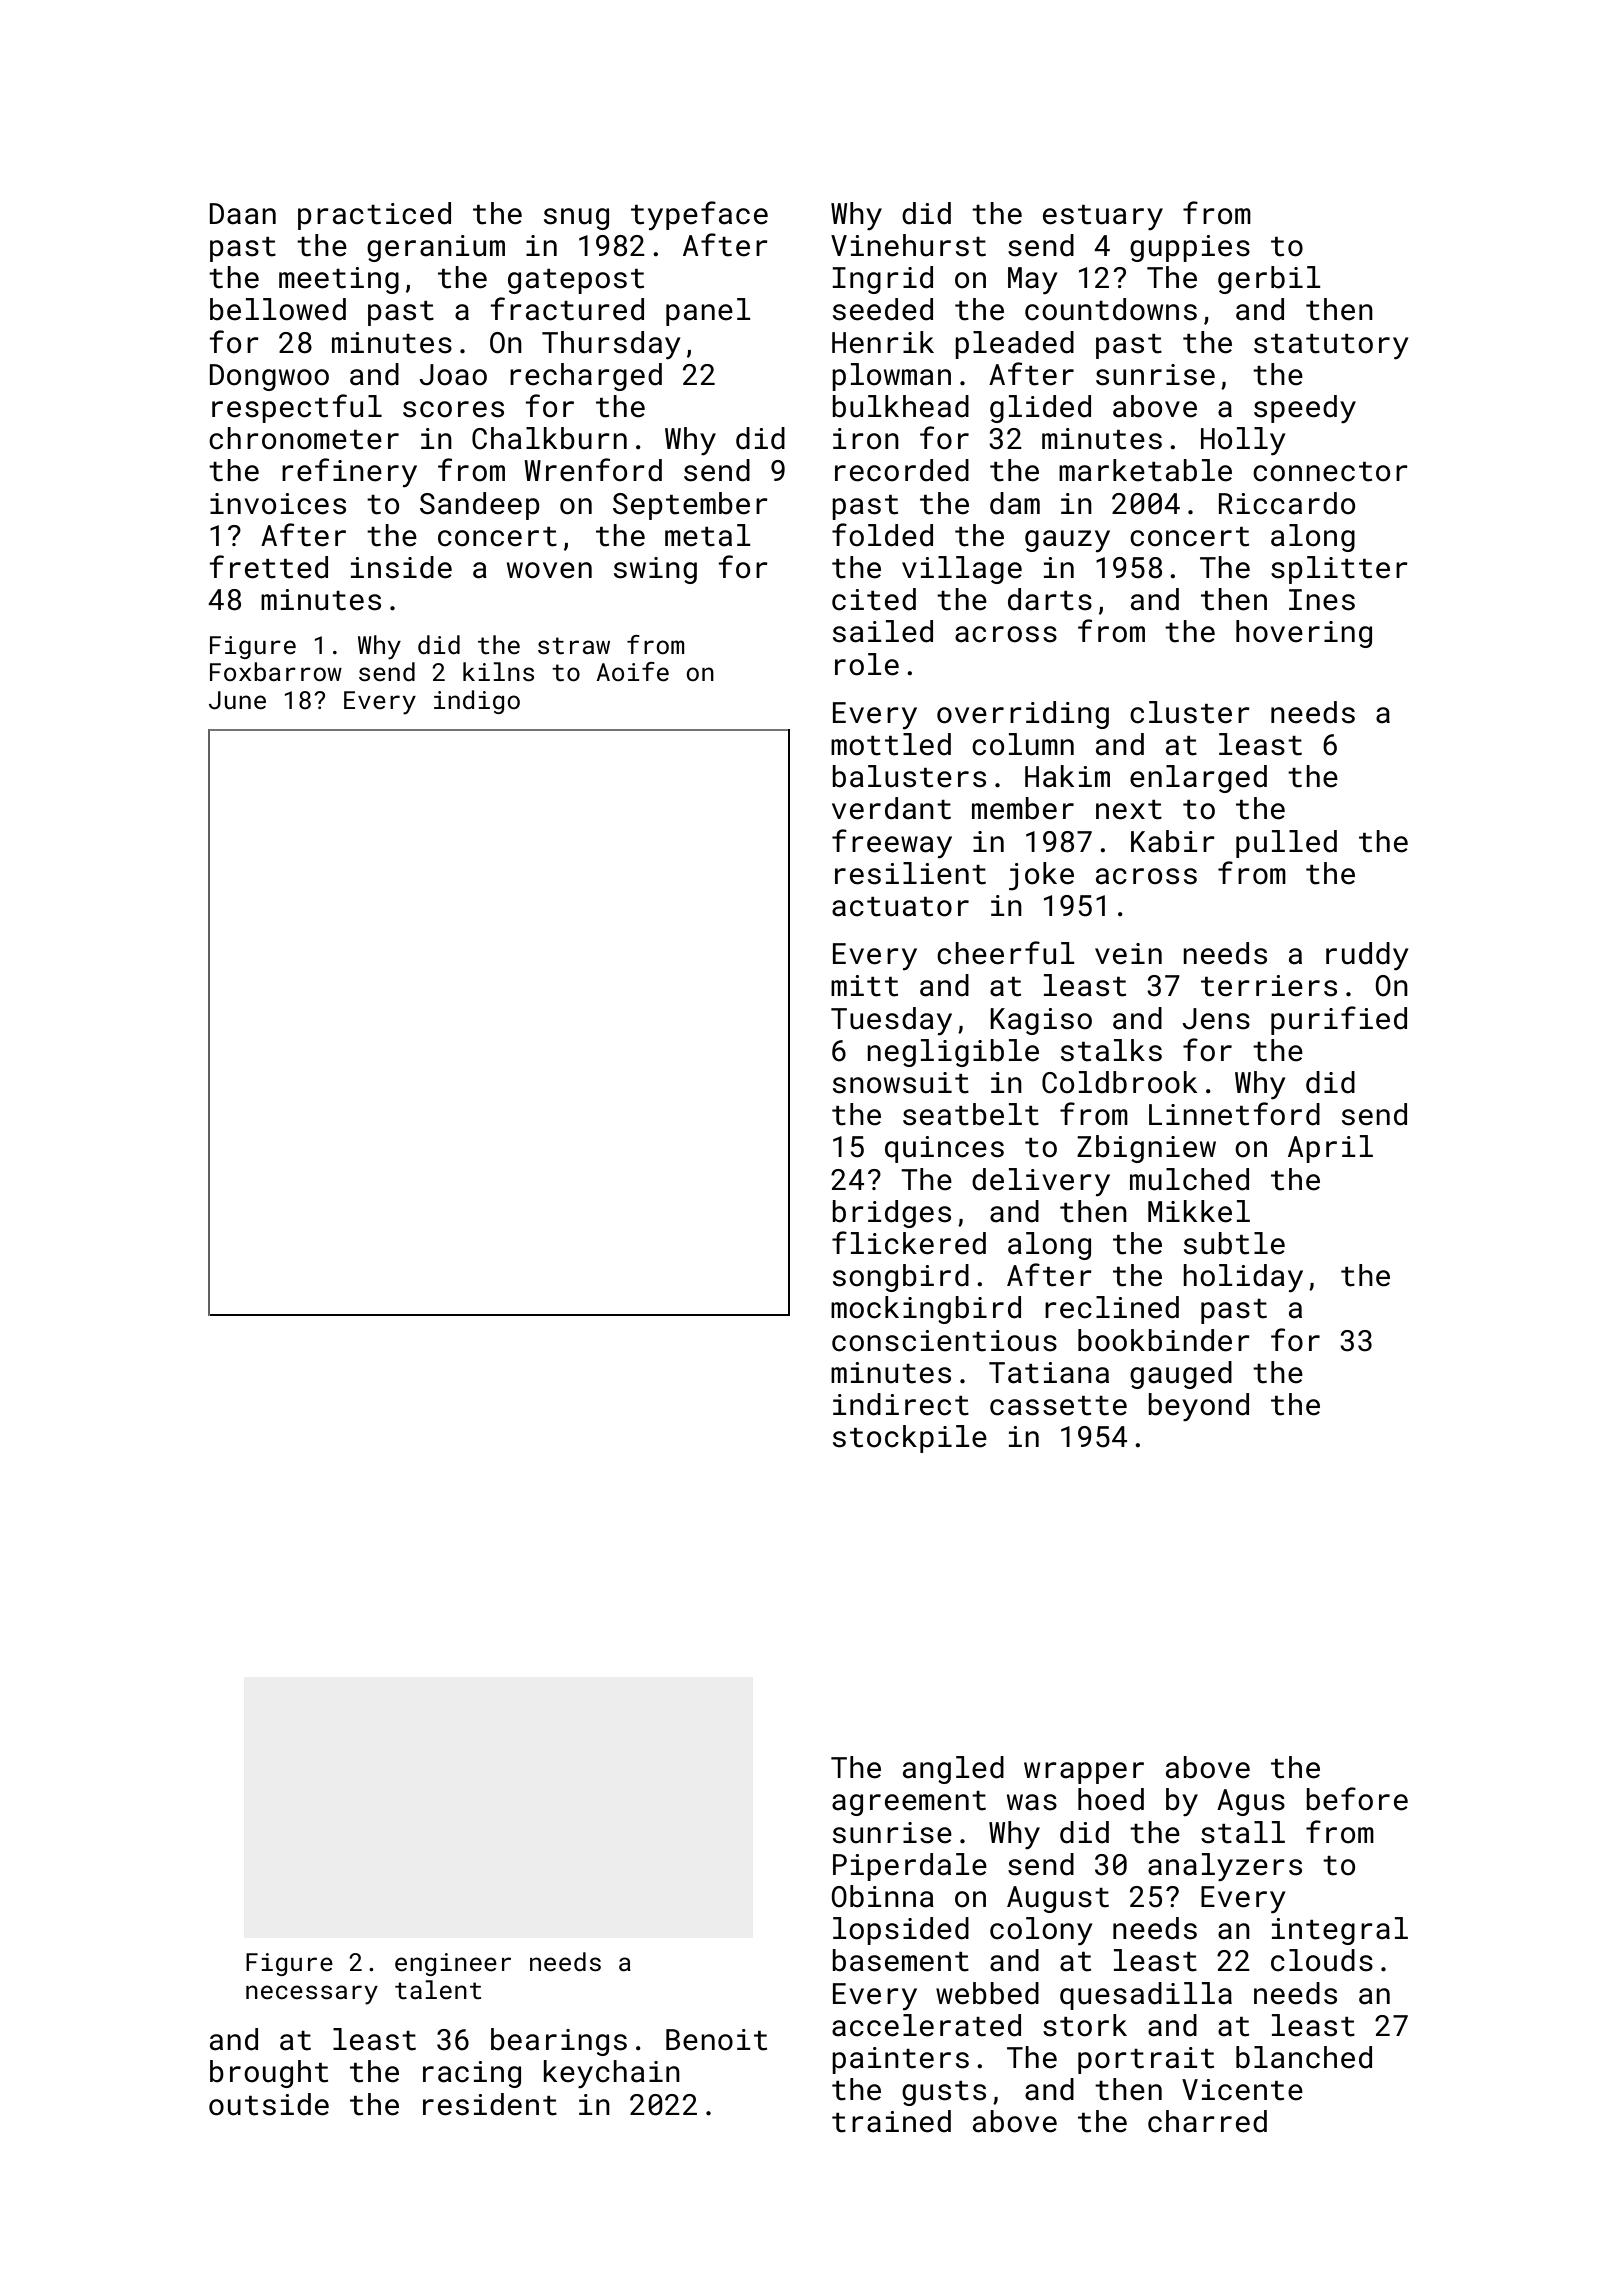 Image resolution: width=1620 pixels, height=2292 pixels. What do you see at coordinates (891, 1214) in the screenshot?
I see `bridges` at bounding box center [891, 1214].
